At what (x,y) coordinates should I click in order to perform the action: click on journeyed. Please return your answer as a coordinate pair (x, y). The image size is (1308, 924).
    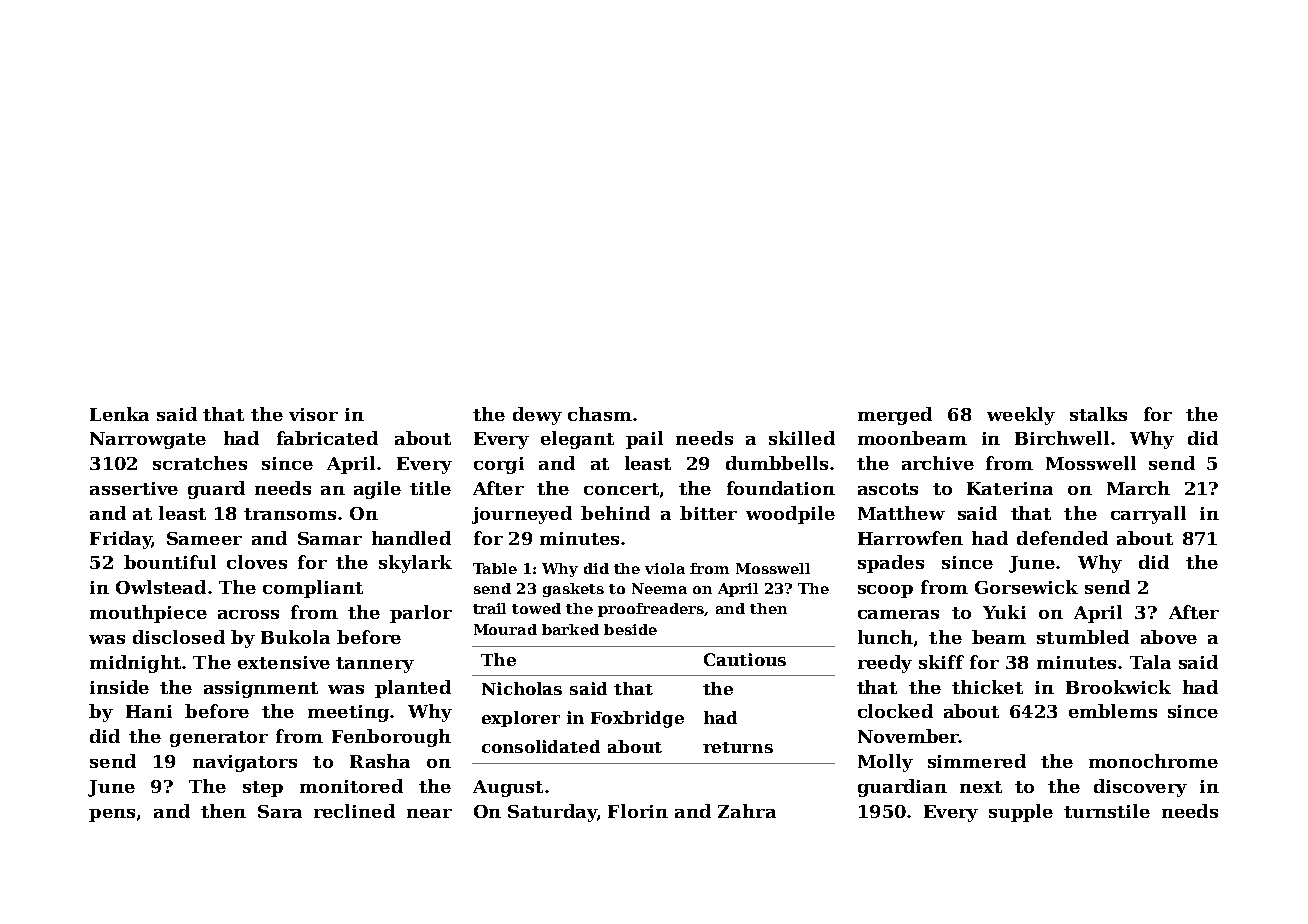
    Looking at the image, I should click on (522, 515).
